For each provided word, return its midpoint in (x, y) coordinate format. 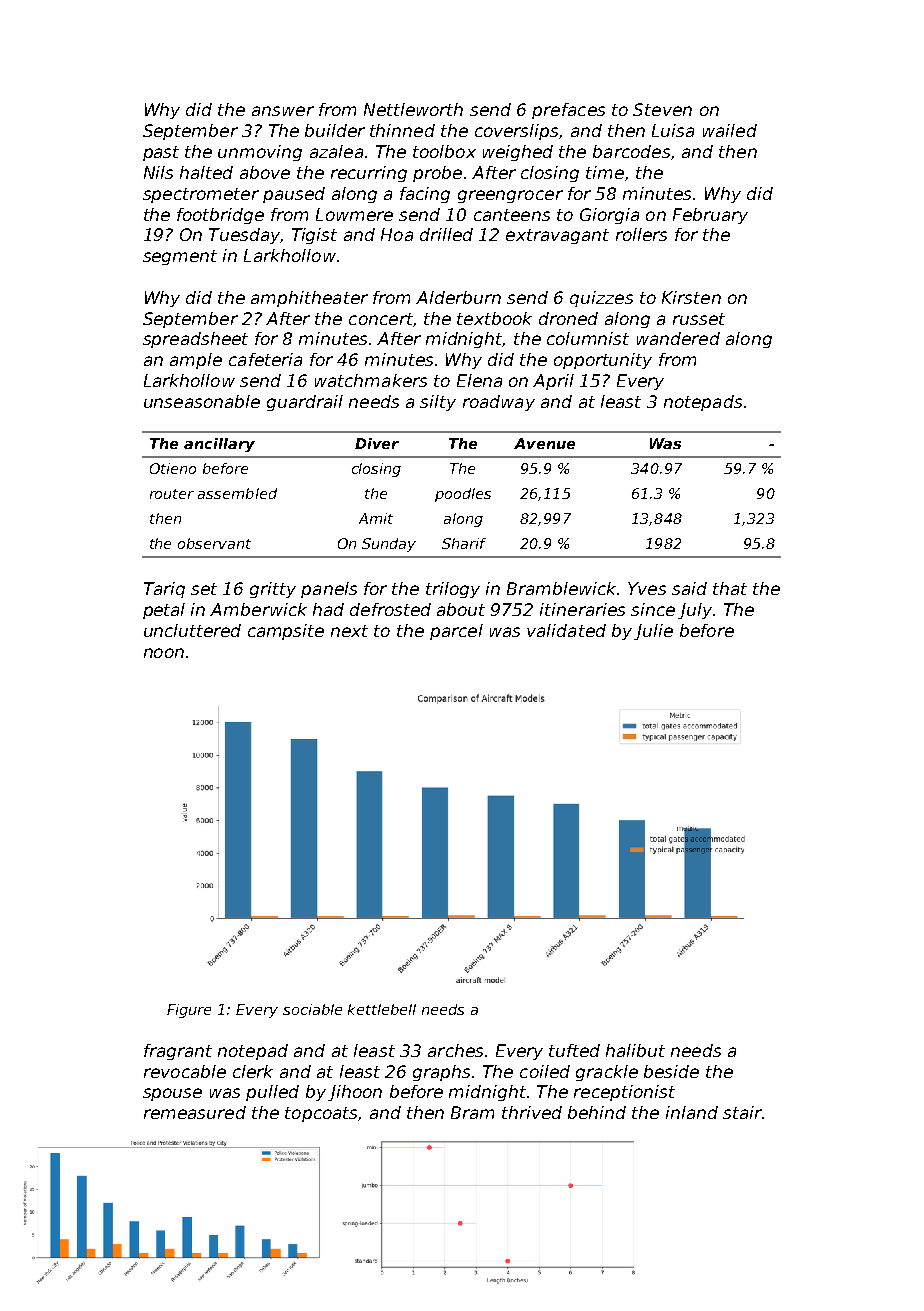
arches (455, 1050)
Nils (158, 172)
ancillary (219, 445)
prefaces (568, 111)
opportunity (603, 361)
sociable (312, 1009)
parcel (456, 632)
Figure (189, 1011)
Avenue (544, 443)
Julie (653, 632)
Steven (662, 109)
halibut (635, 1050)
